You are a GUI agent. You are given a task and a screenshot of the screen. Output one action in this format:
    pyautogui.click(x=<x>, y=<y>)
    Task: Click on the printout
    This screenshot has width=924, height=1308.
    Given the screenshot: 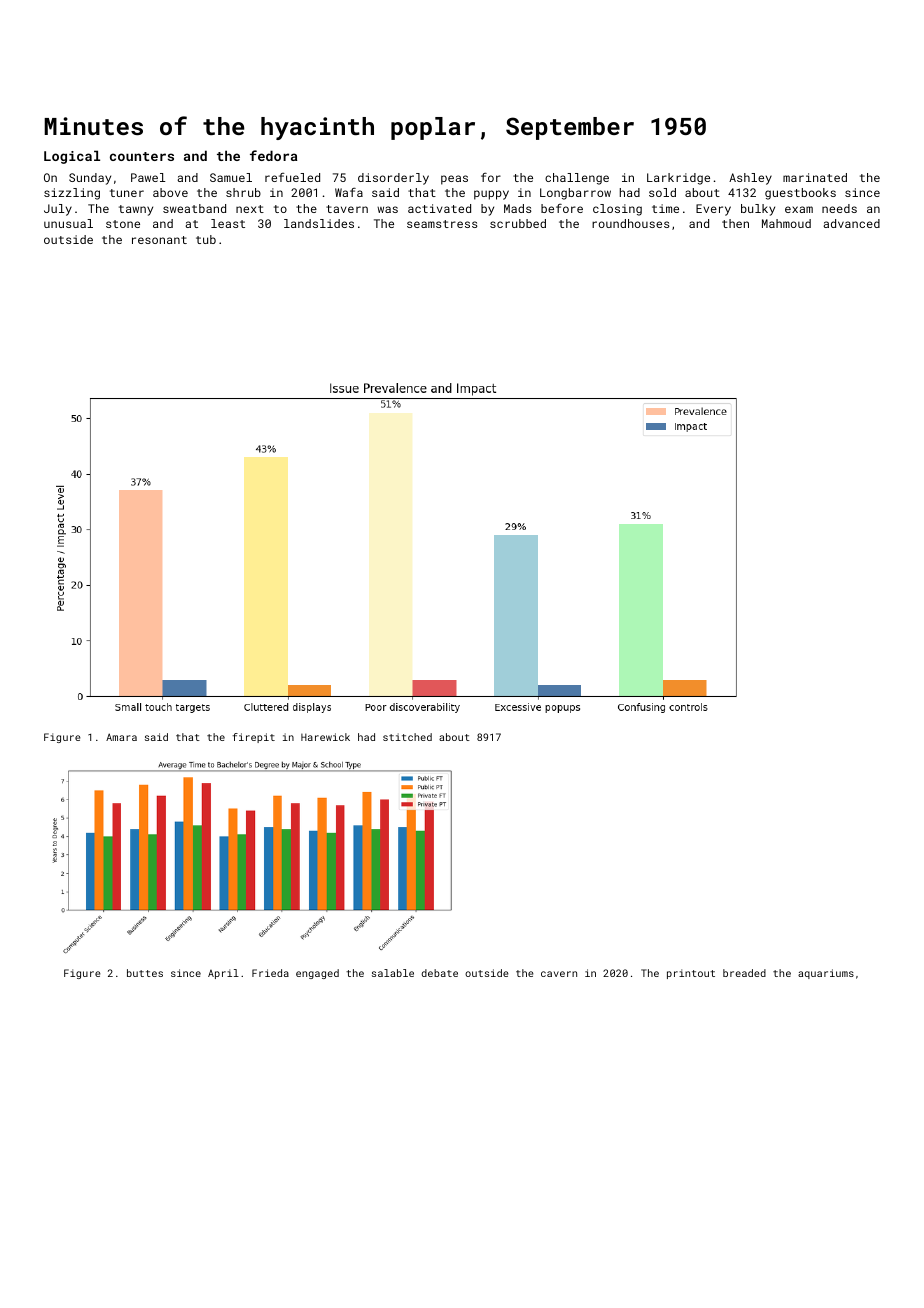 What is the action you would take?
    pyautogui.click(x=691, y=974)
